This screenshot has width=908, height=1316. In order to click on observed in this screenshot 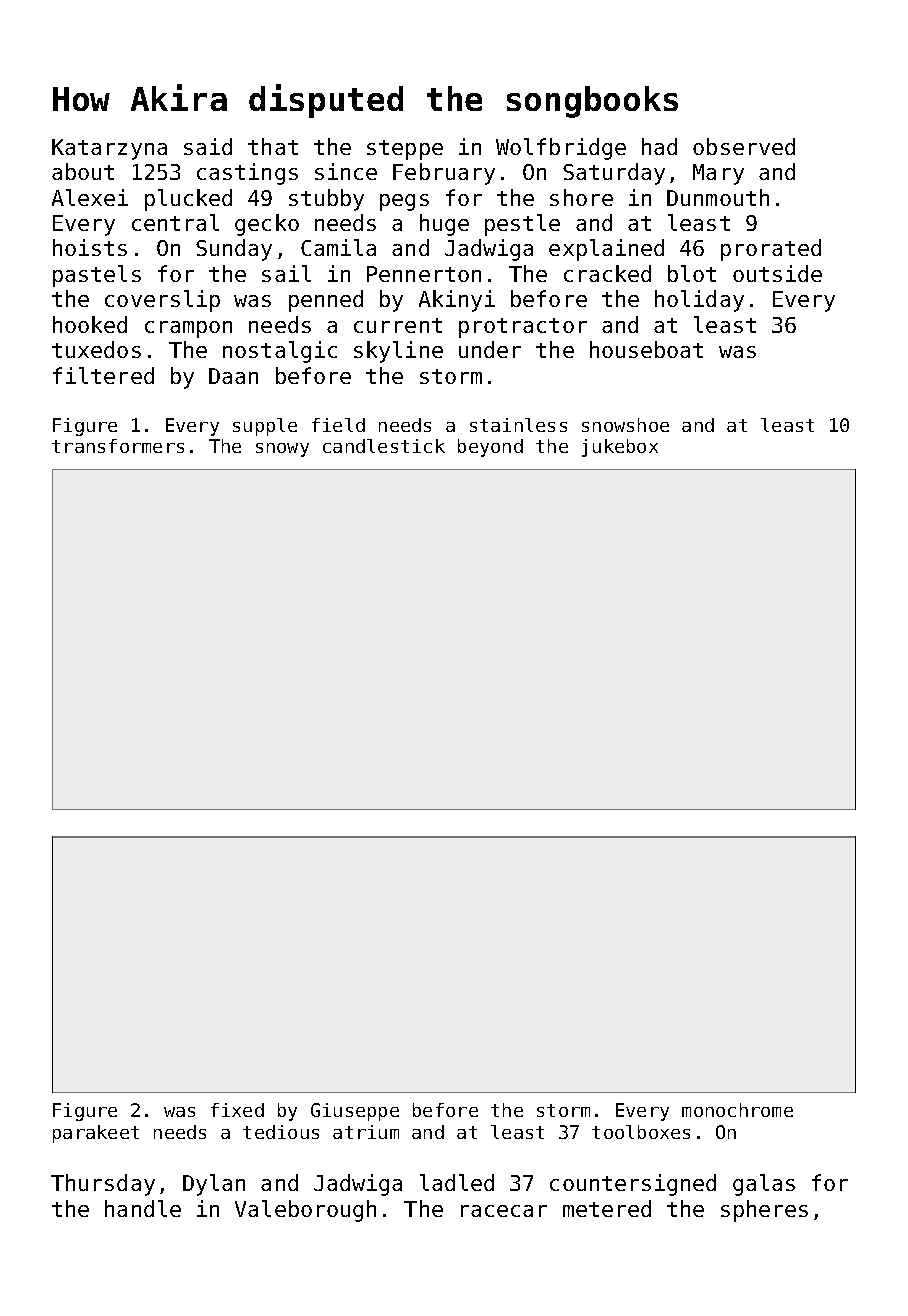, I will do `click(744, 146)`.
